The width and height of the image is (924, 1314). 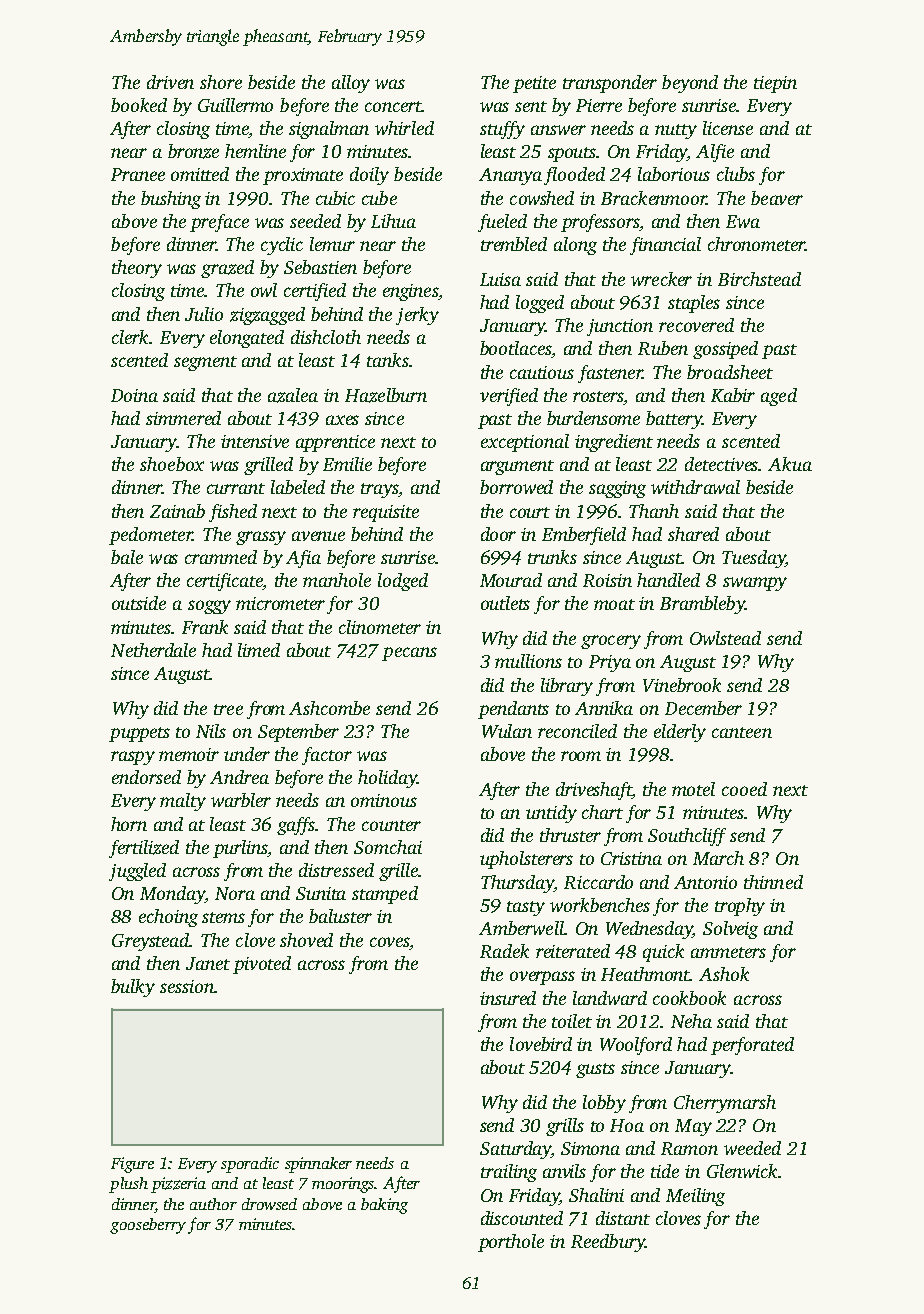 I want to click on alloy, so click(x=351, y=84).
